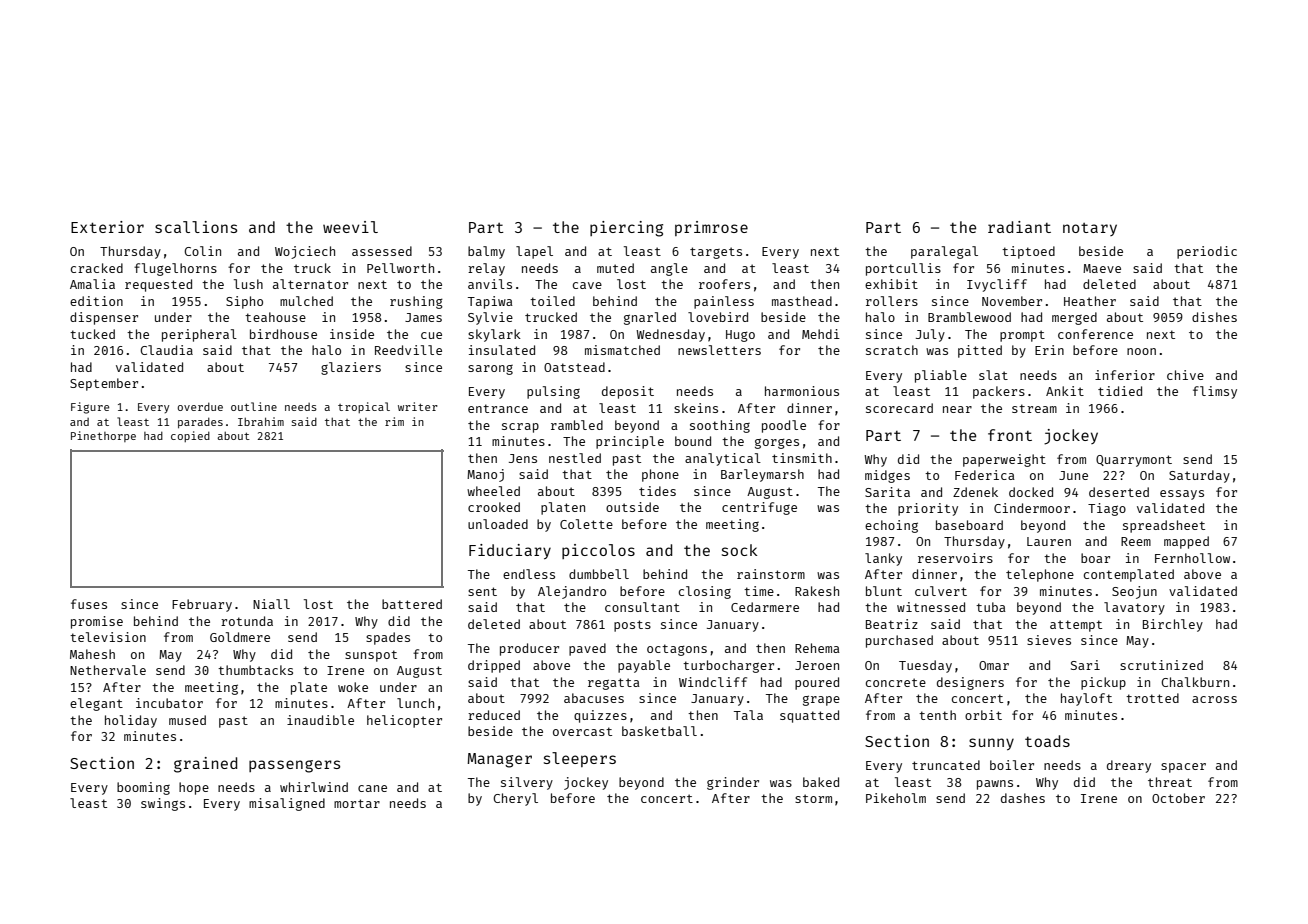 Image resolution: width=1308 pixels, height=924 pixels. I want to click on tucked, so click(92, 334).
